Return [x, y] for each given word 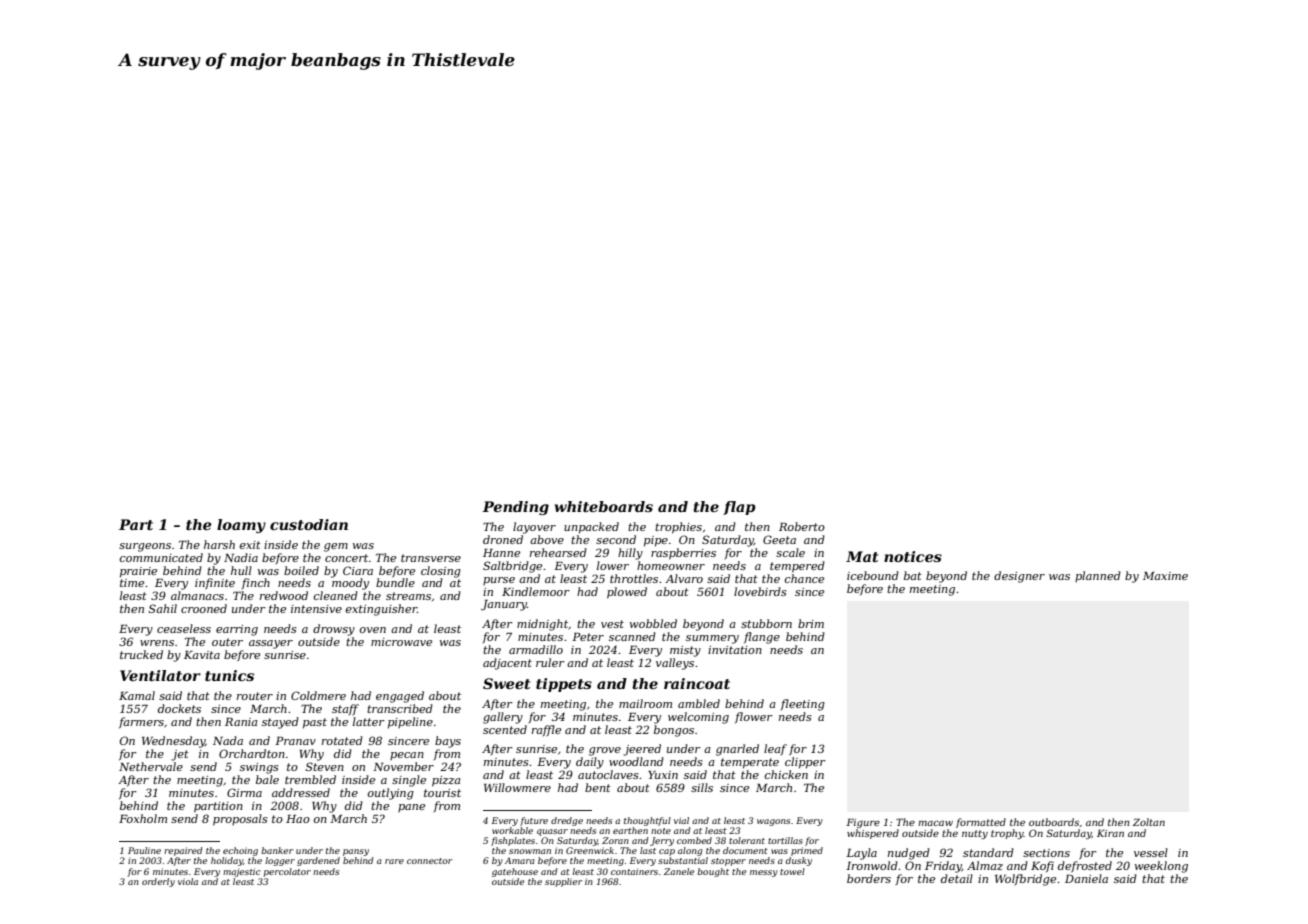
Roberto [802, 526]
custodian [309, 524]
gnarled [737, 750]
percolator [287, 872]
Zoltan [1149, 822]
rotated [342, 740]
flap [739, 508]
